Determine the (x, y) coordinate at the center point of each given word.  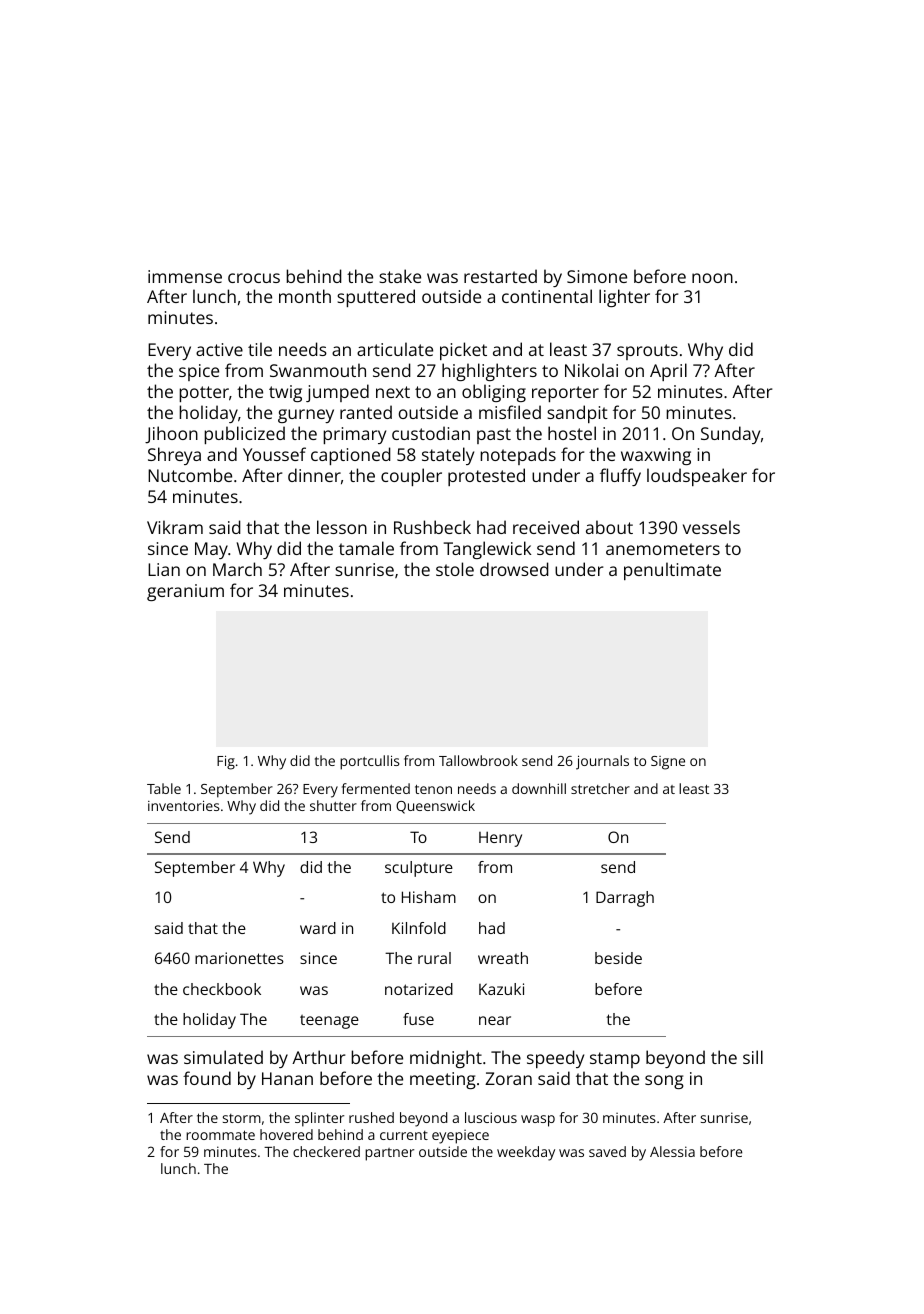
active (219, 349)
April (668, 372)
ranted (366, 412)
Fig (226, 762)
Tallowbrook (478, 760)
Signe (668, 763)
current (404, 1135)
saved (607, 1151)
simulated (223, 1057)
